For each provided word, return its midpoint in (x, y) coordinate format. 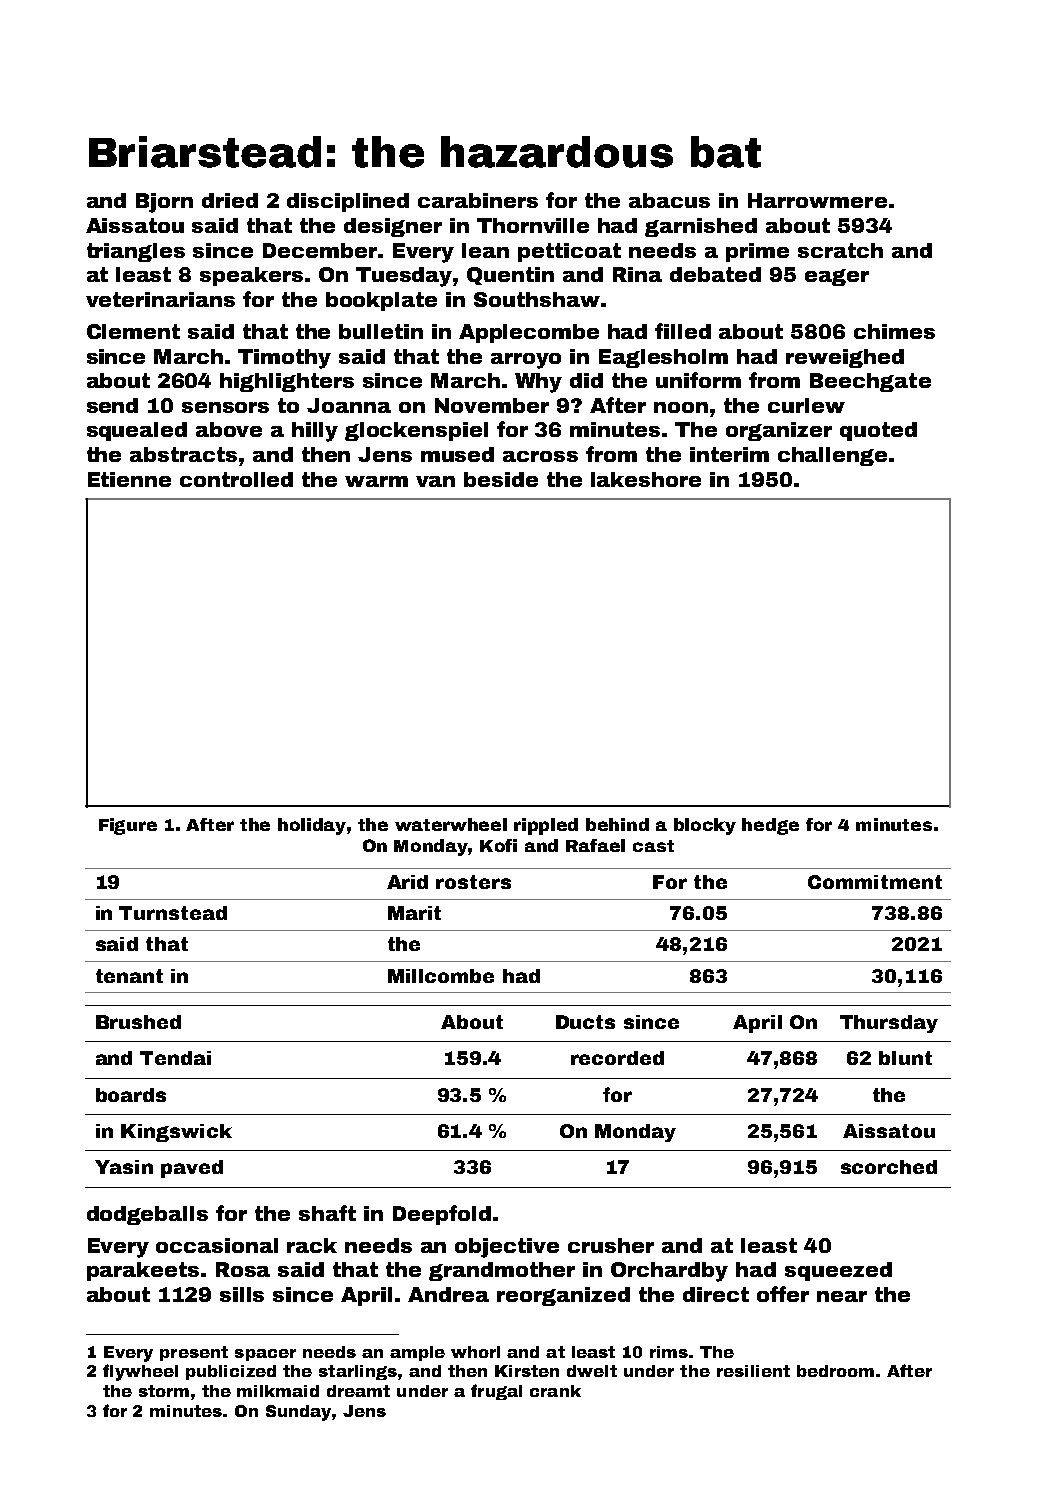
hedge (770, 826)
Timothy (284, 359)
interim (729, 454)
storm (164, 1391)
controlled (236, 479)
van (435, 481)
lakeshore (646, 479)
